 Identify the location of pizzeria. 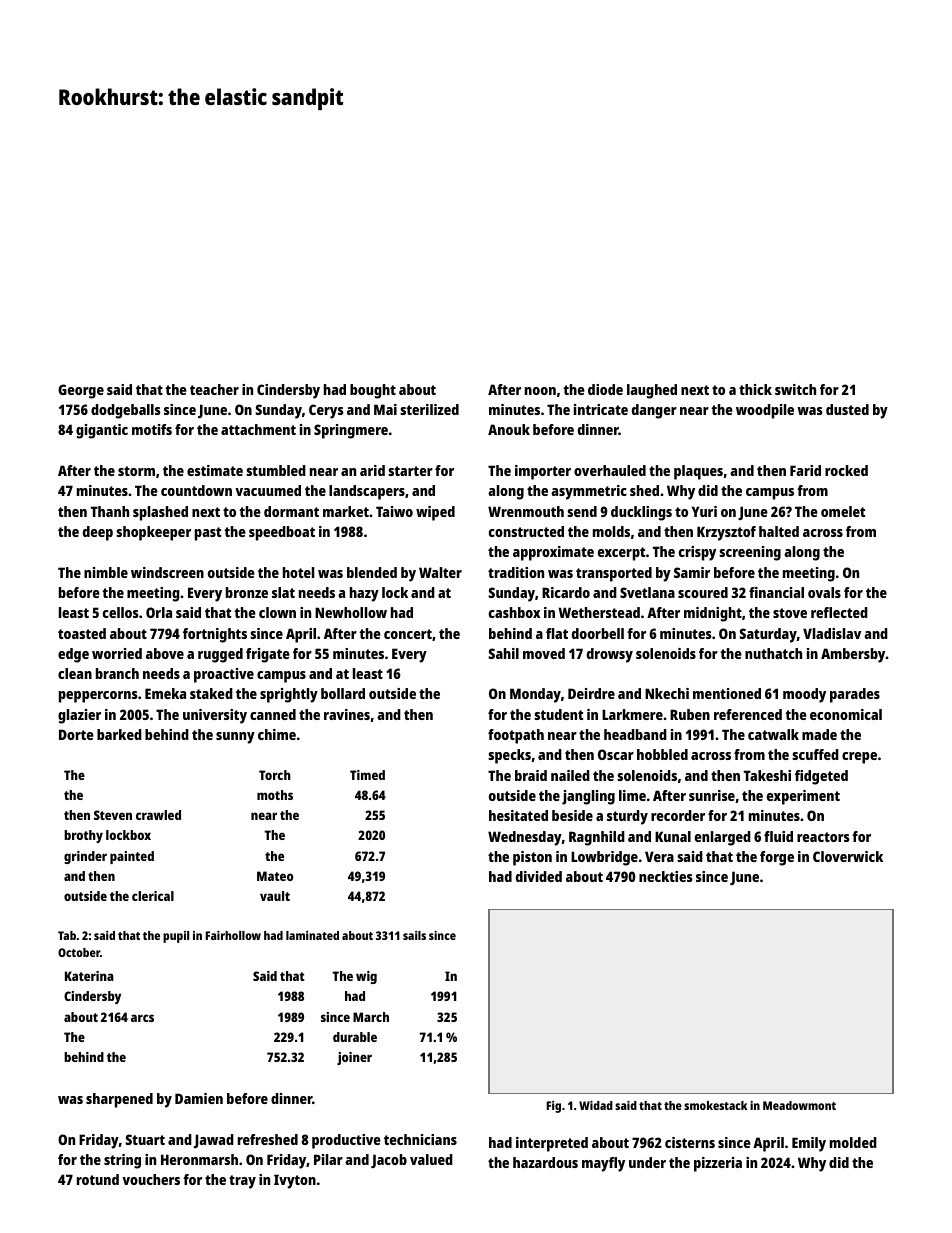
(718, 1164).
